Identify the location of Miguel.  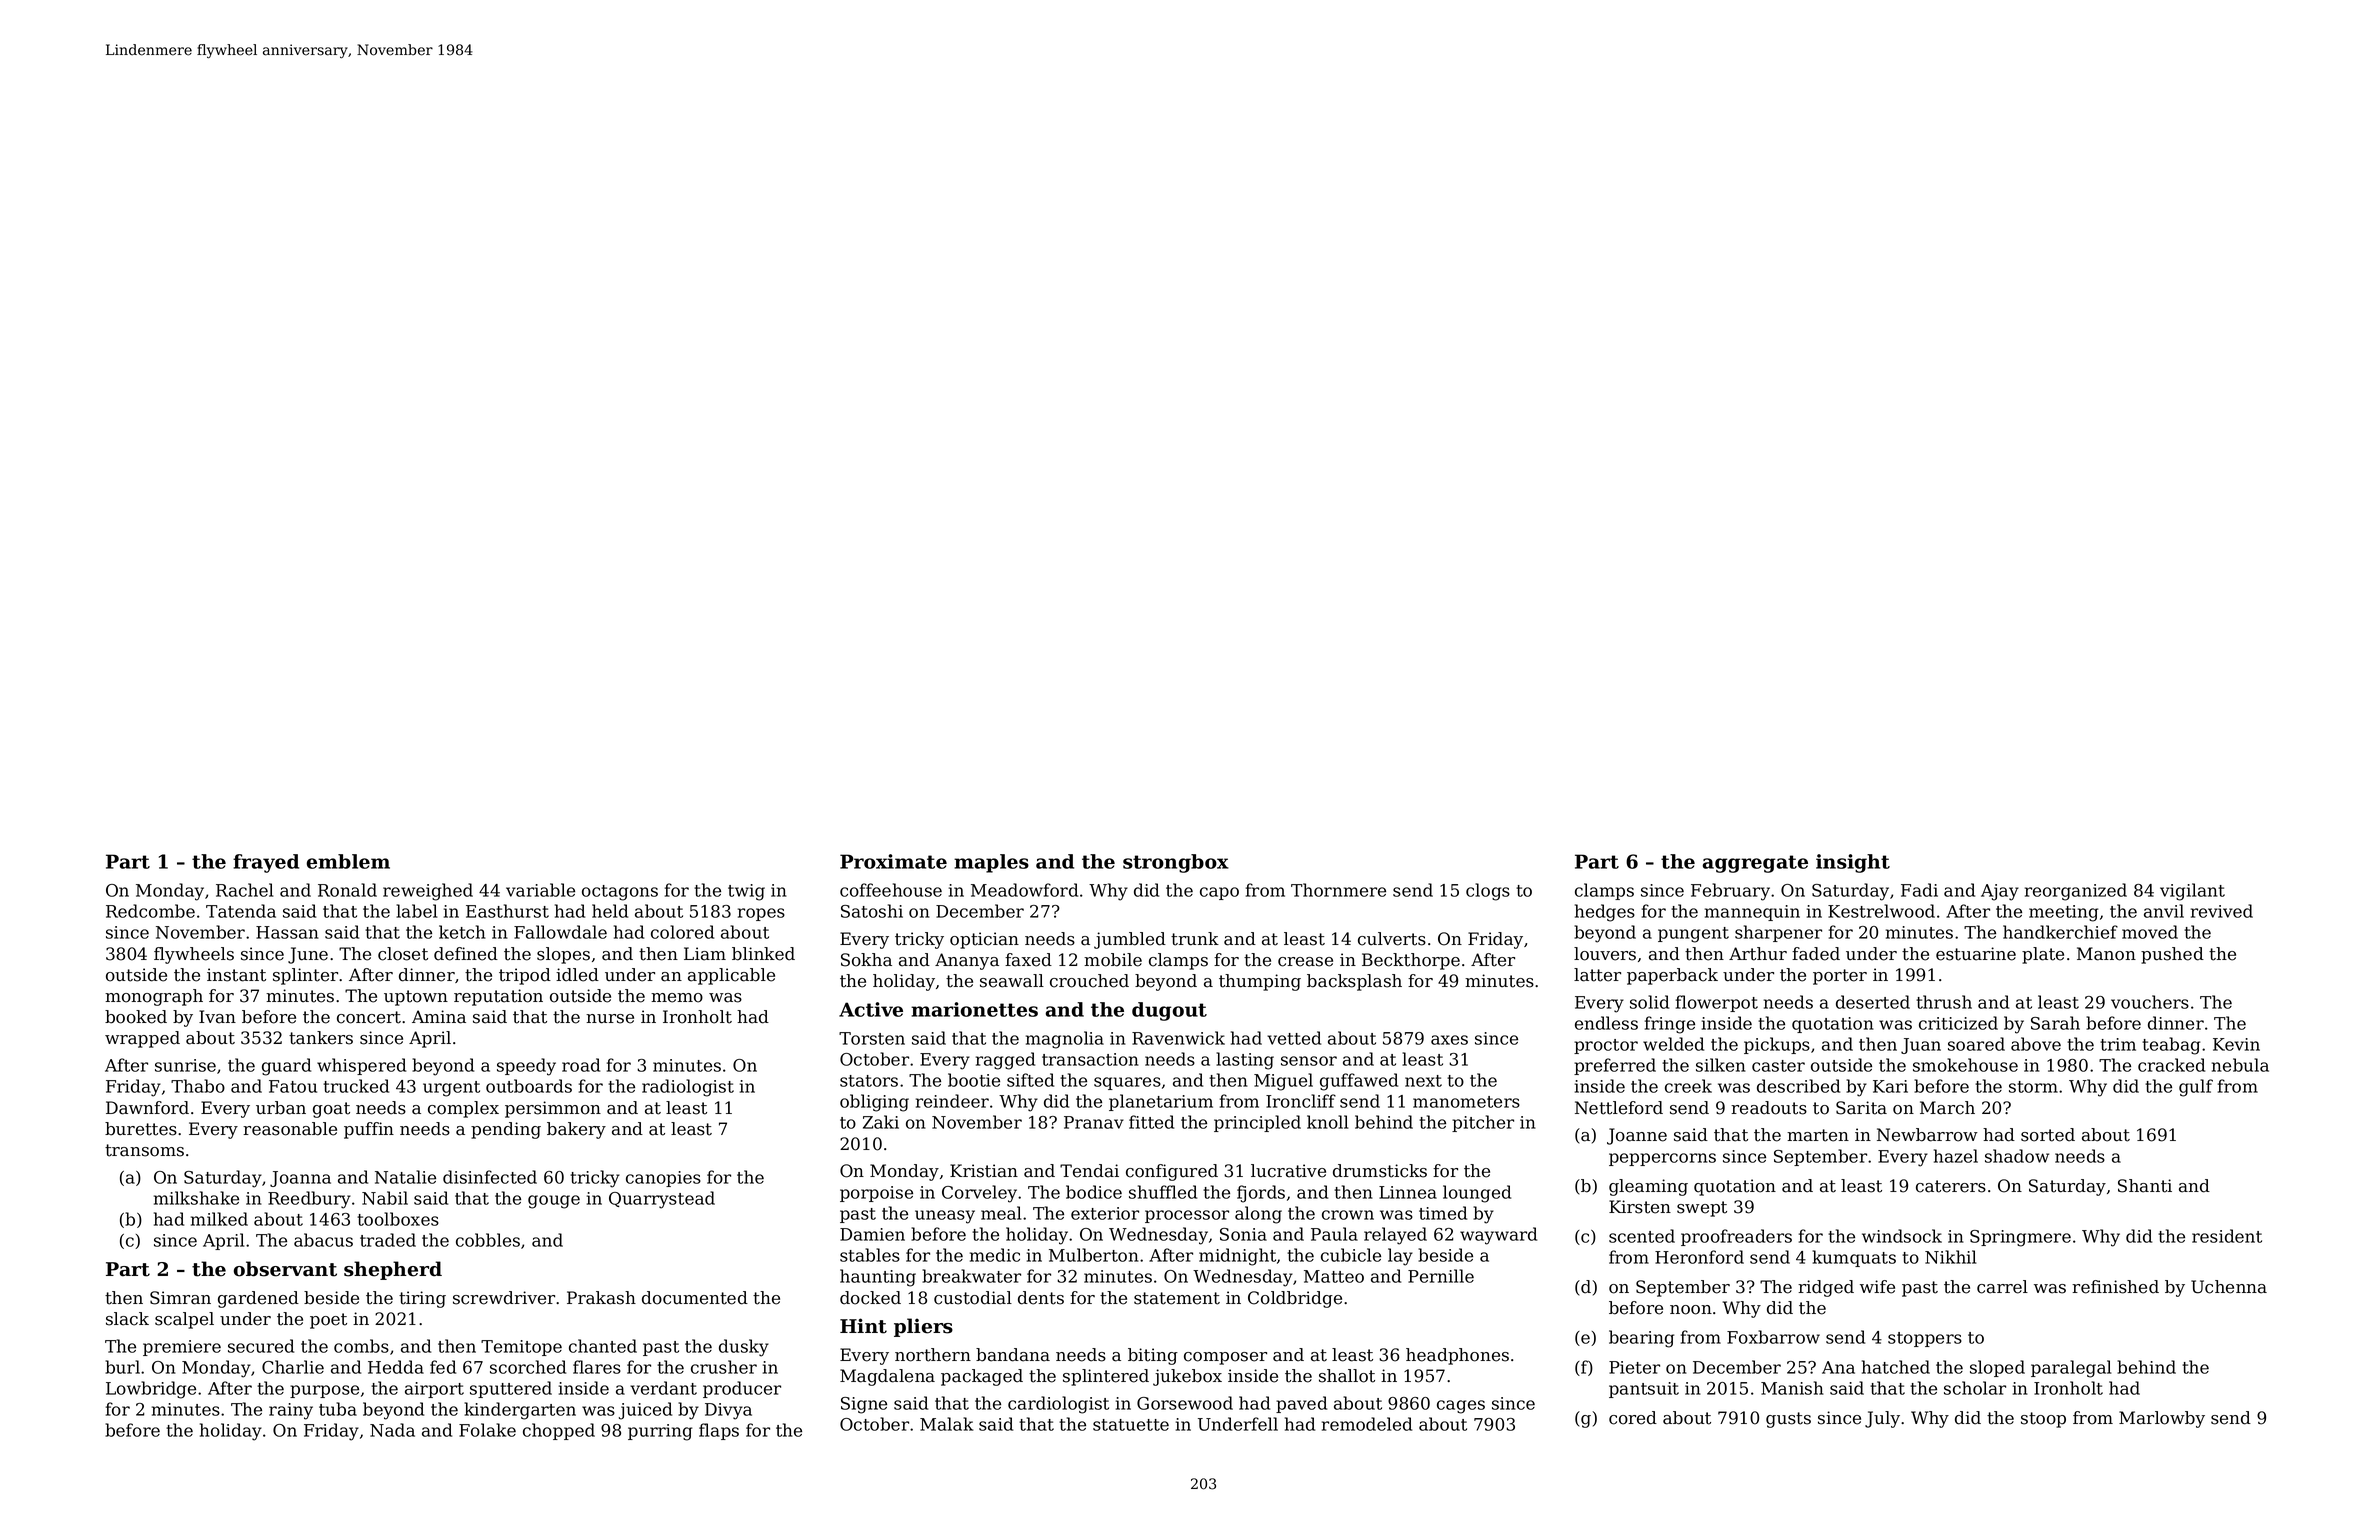
(1283, 1082).
